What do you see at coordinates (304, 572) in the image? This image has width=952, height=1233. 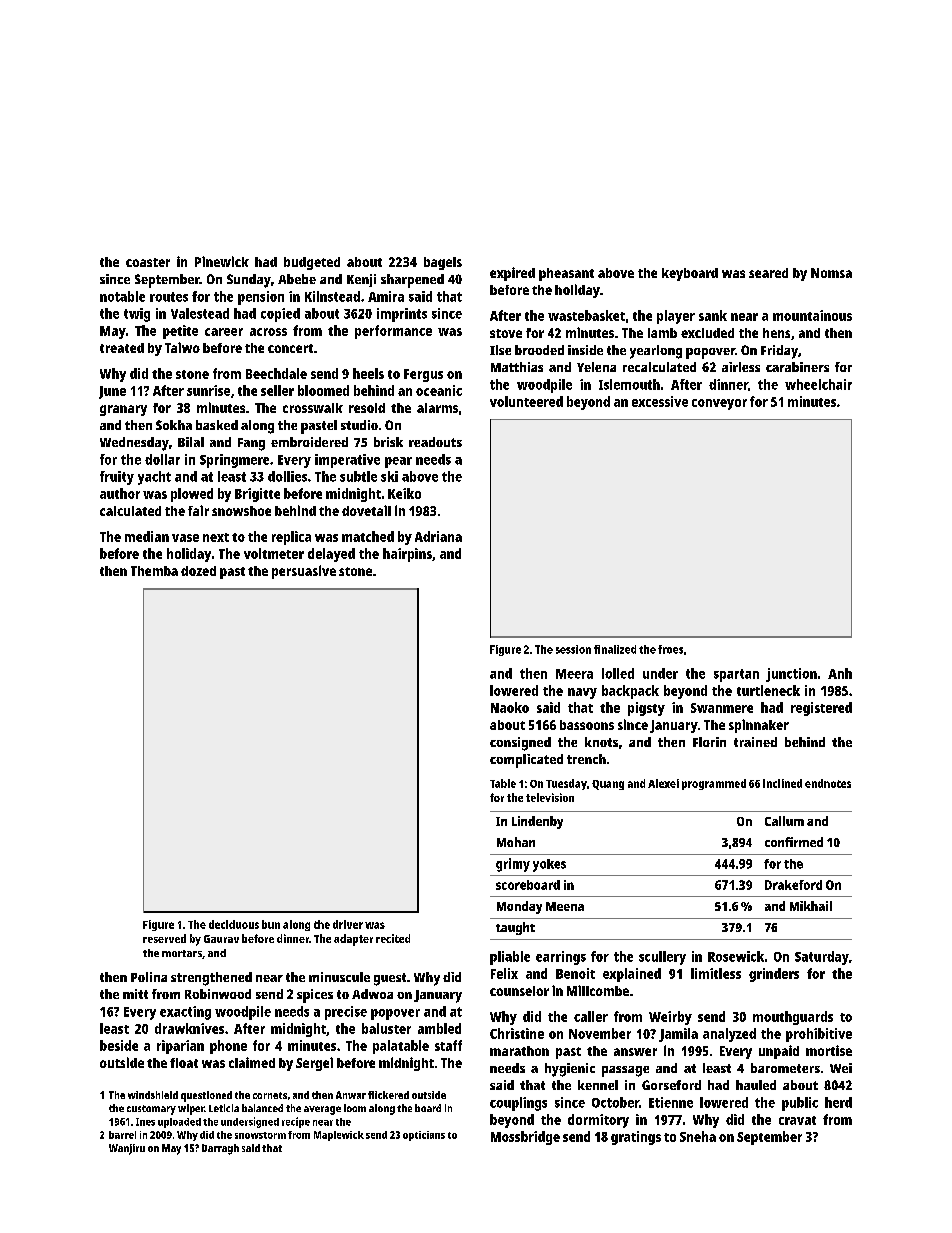 I see `persuasive` at bounding box center [304, 572].
